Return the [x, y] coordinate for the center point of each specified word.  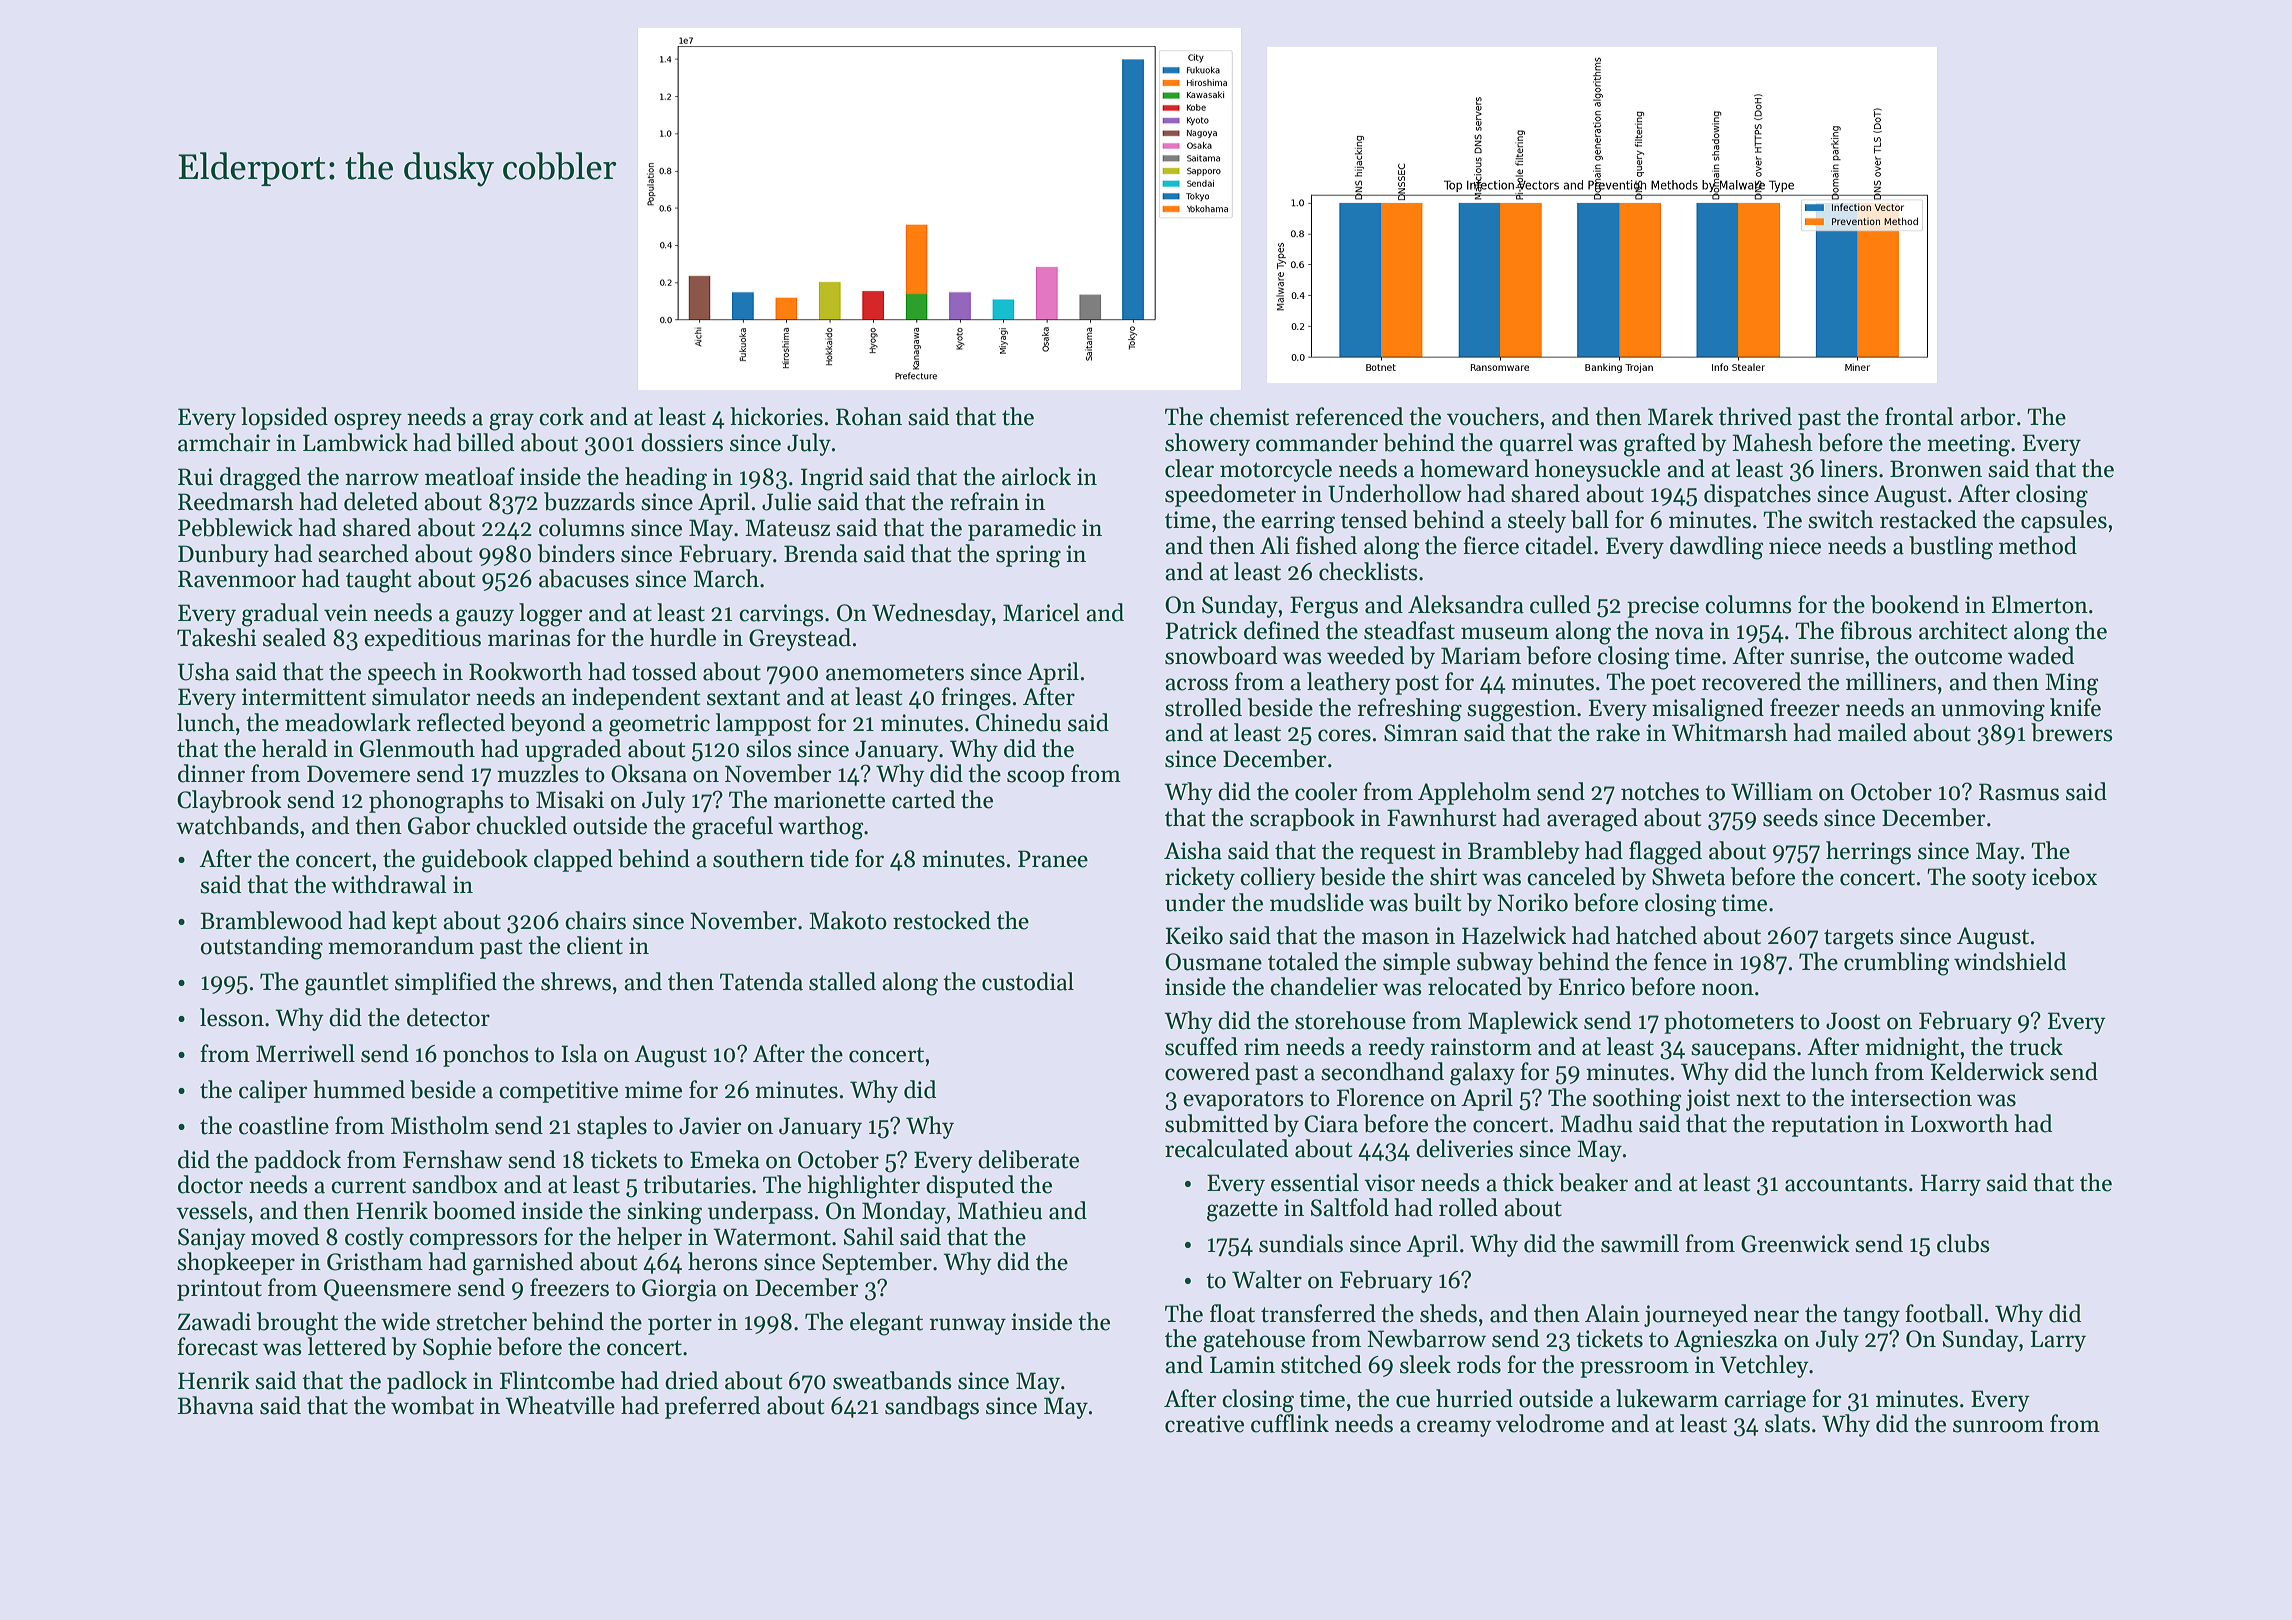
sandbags [932, 1408]
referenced [1349, 416]
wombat [432, 1405]
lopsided [284, 418]
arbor [1987, 416]
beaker [1593, 1182]
